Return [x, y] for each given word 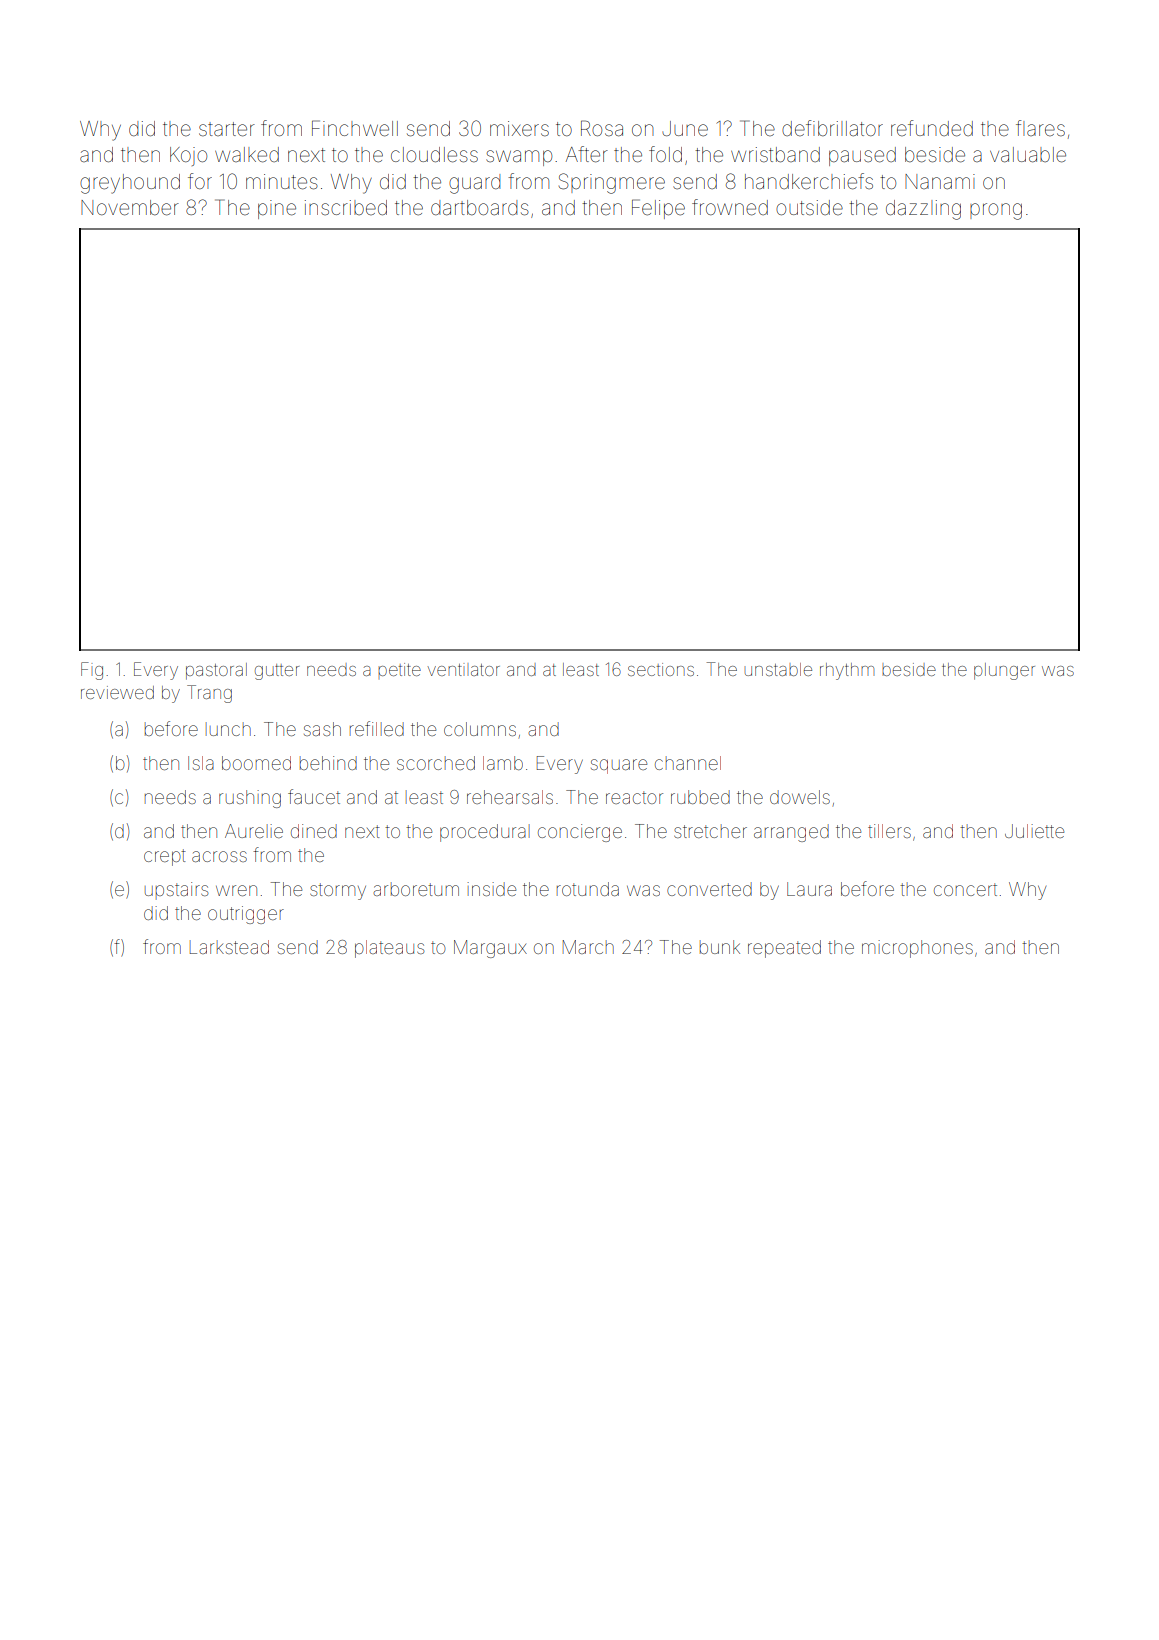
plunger [1004, 671]
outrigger [246, 915]
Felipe [658, 209]
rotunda [588, 889]
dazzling [923, 210]
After [587, 154]
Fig [92, 671]
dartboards [480, 207]
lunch [228, 729]
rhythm [847, 671]
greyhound [130, 184]
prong [996, 211]
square [619, 766]
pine [277, 209]
